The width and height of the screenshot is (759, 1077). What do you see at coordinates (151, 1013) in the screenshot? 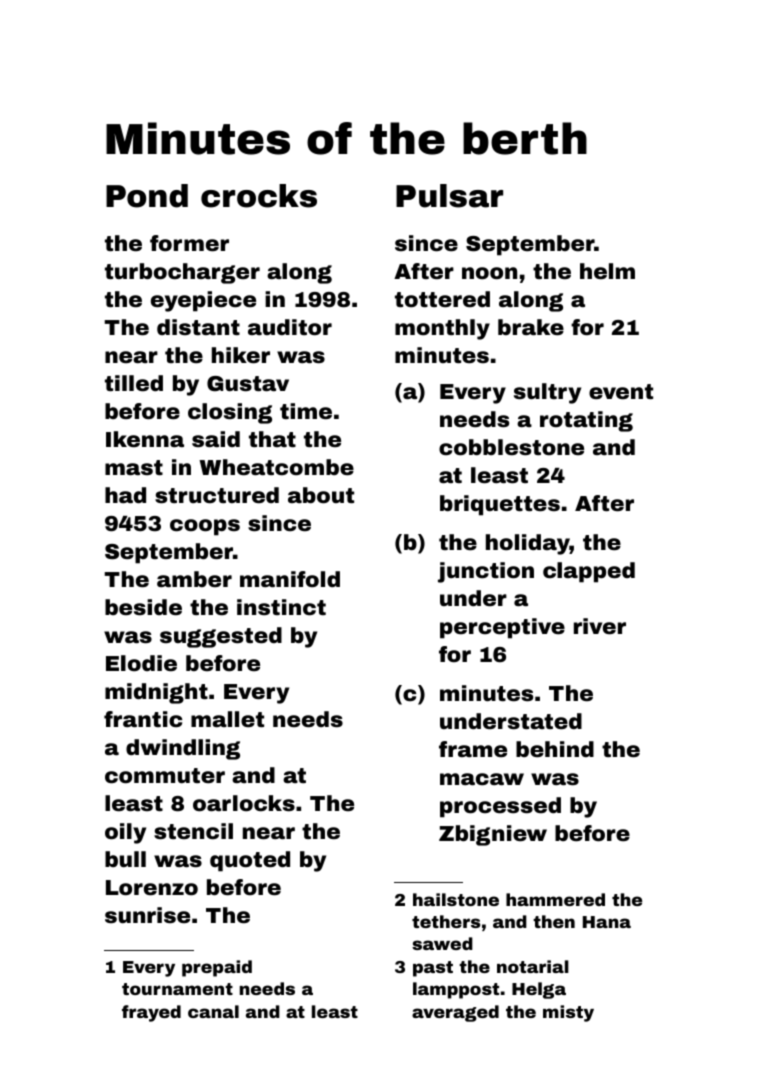
I see `frayed` at bounding box center [151, 1013].
